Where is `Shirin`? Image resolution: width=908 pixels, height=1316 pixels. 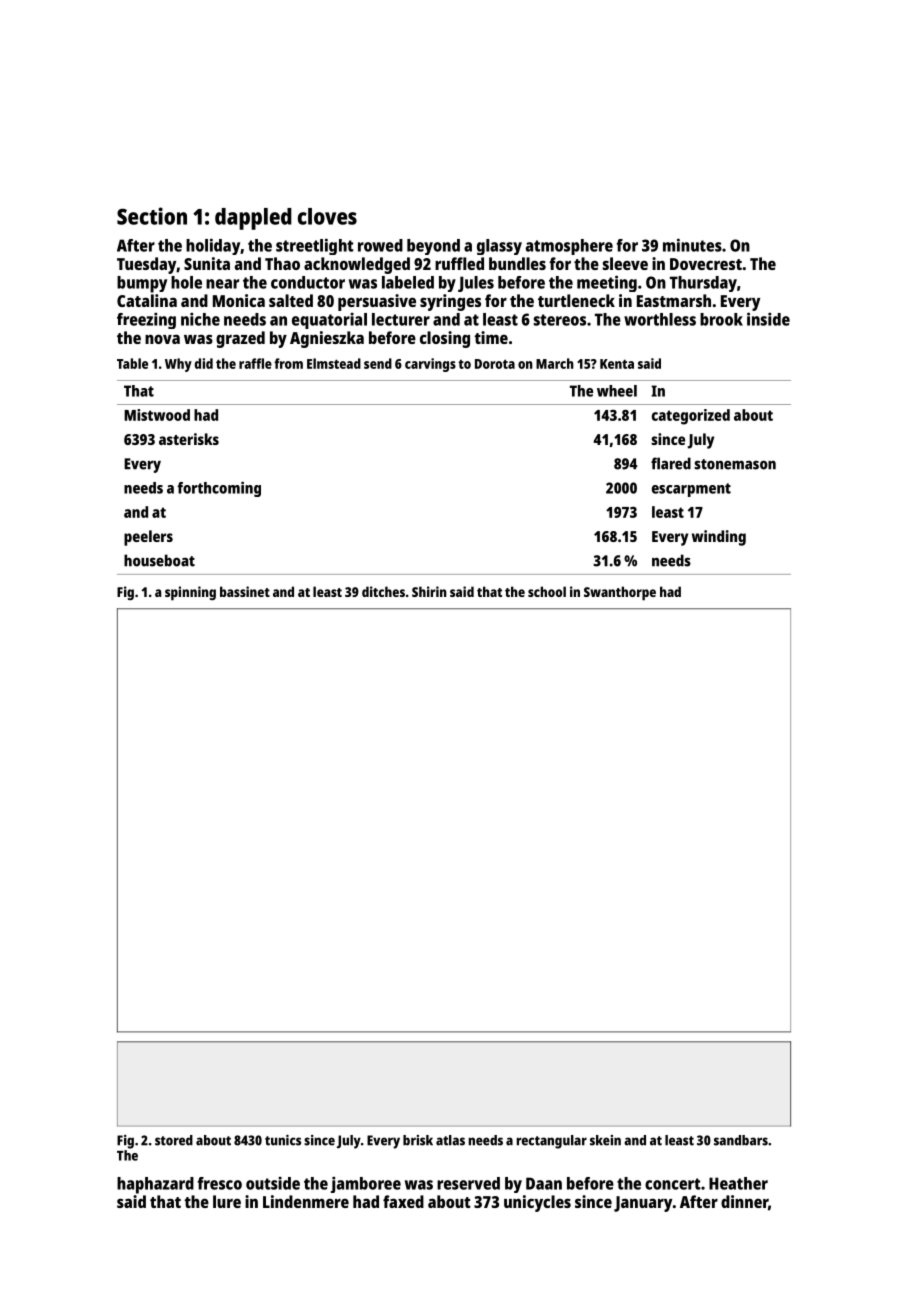 Shirin is located at coordinates (429, 591).
